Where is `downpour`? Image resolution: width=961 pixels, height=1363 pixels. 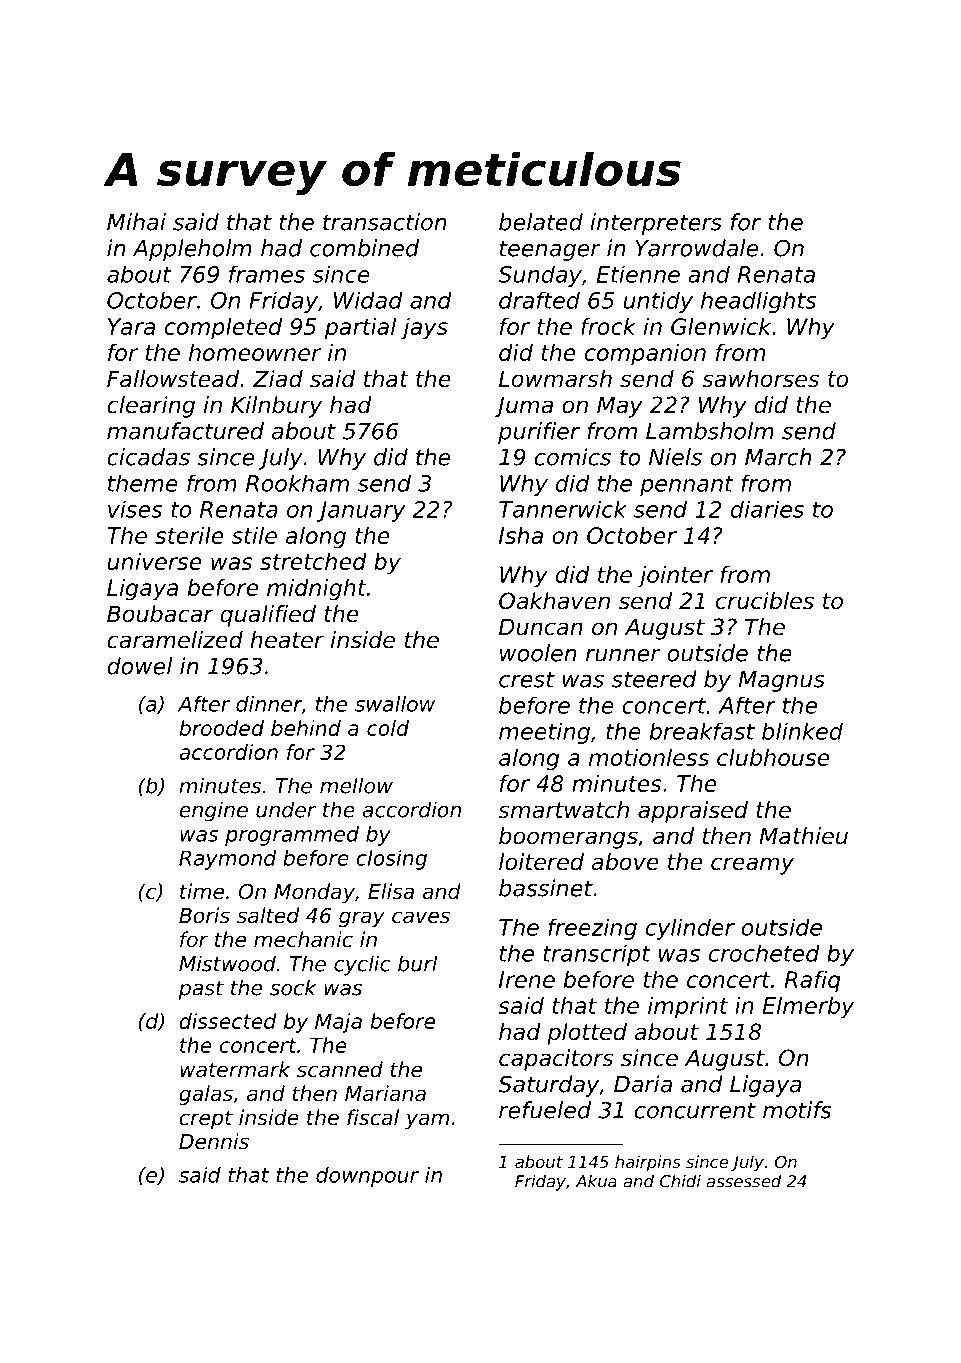 downpour is located at coordinates (367, 1177).
